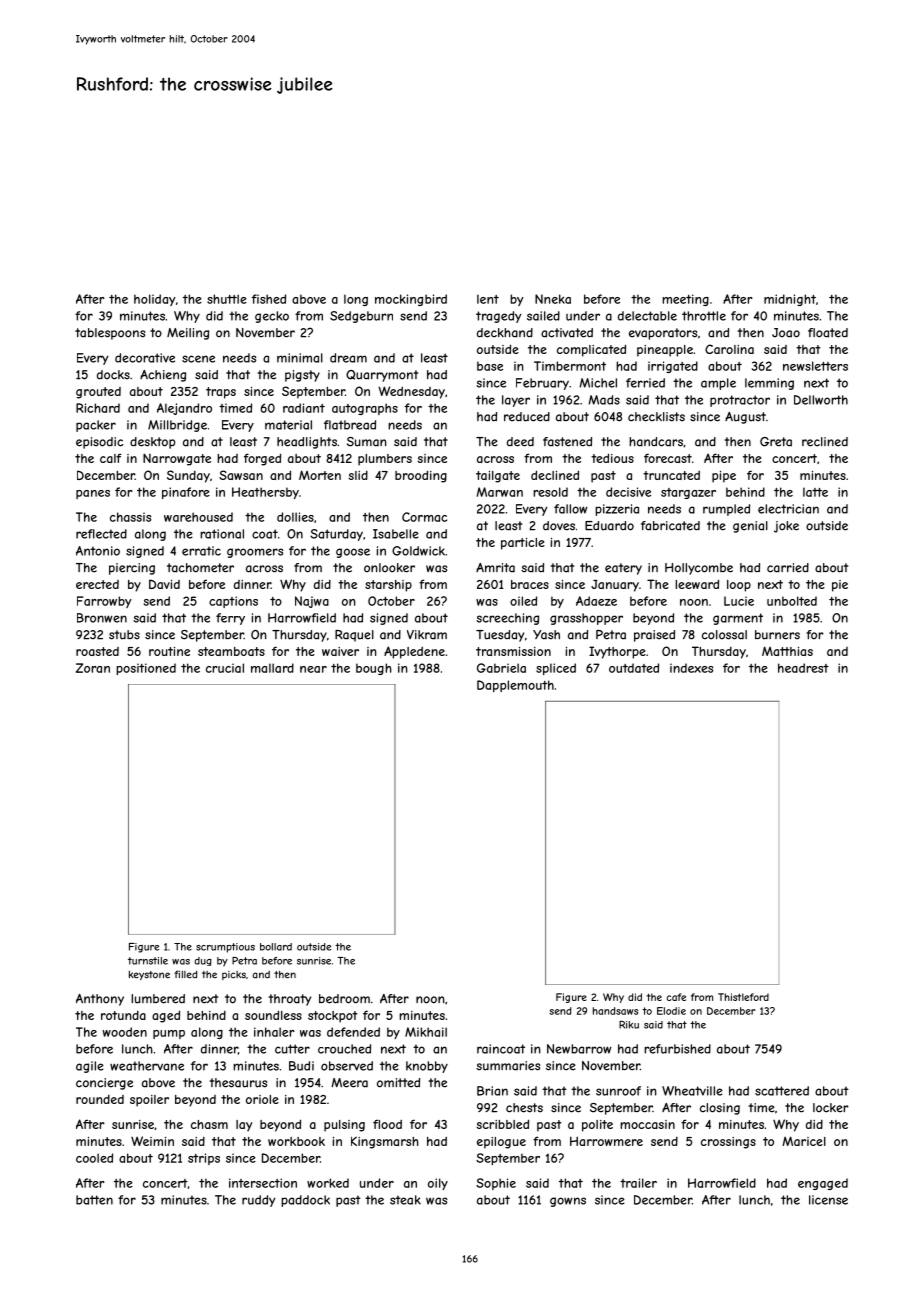  Describe the element at coordinates (831, 1108) in the screenshot. I see `locker` at that location.
